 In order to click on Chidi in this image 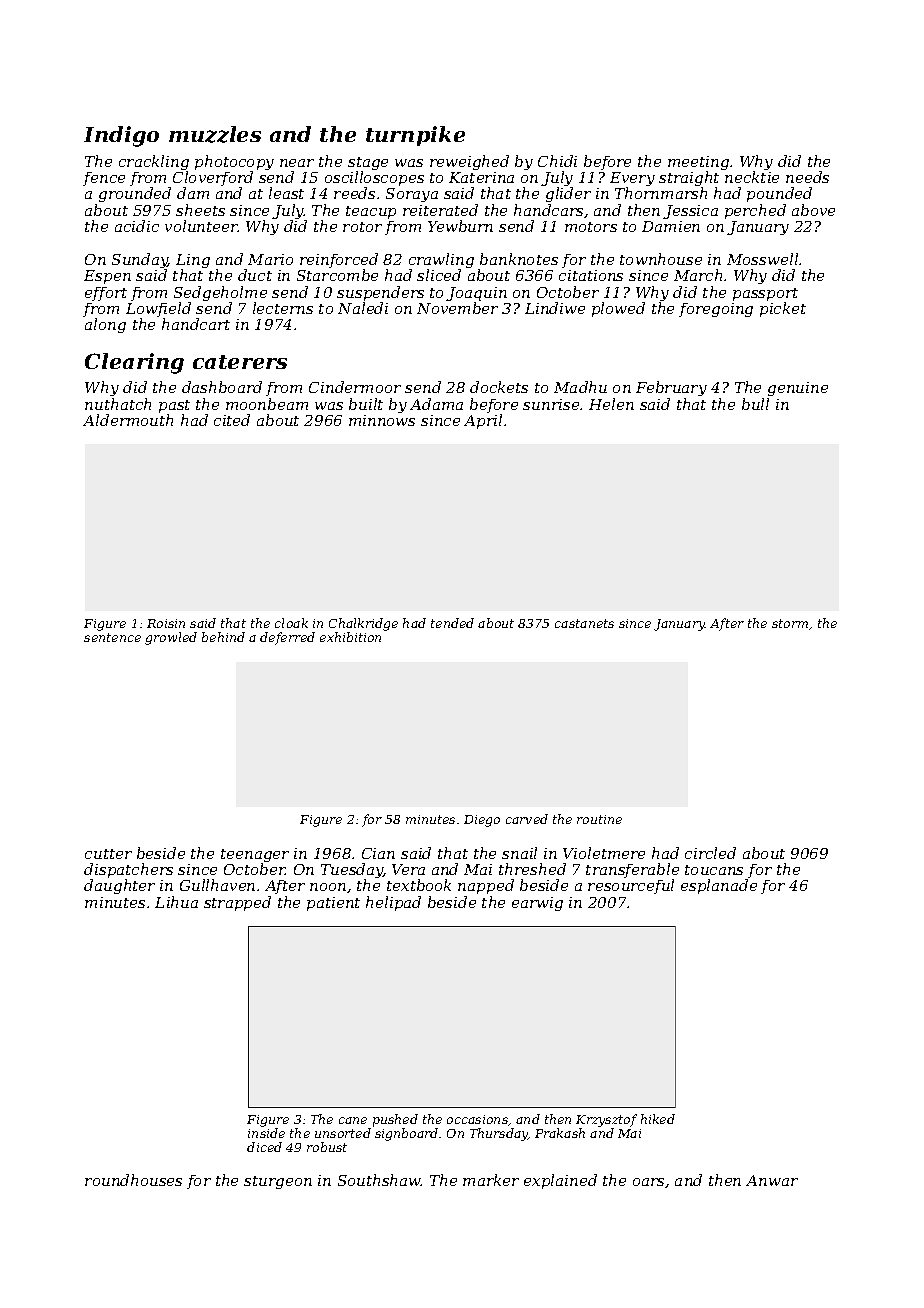, I will do `click(557, 161)`.
